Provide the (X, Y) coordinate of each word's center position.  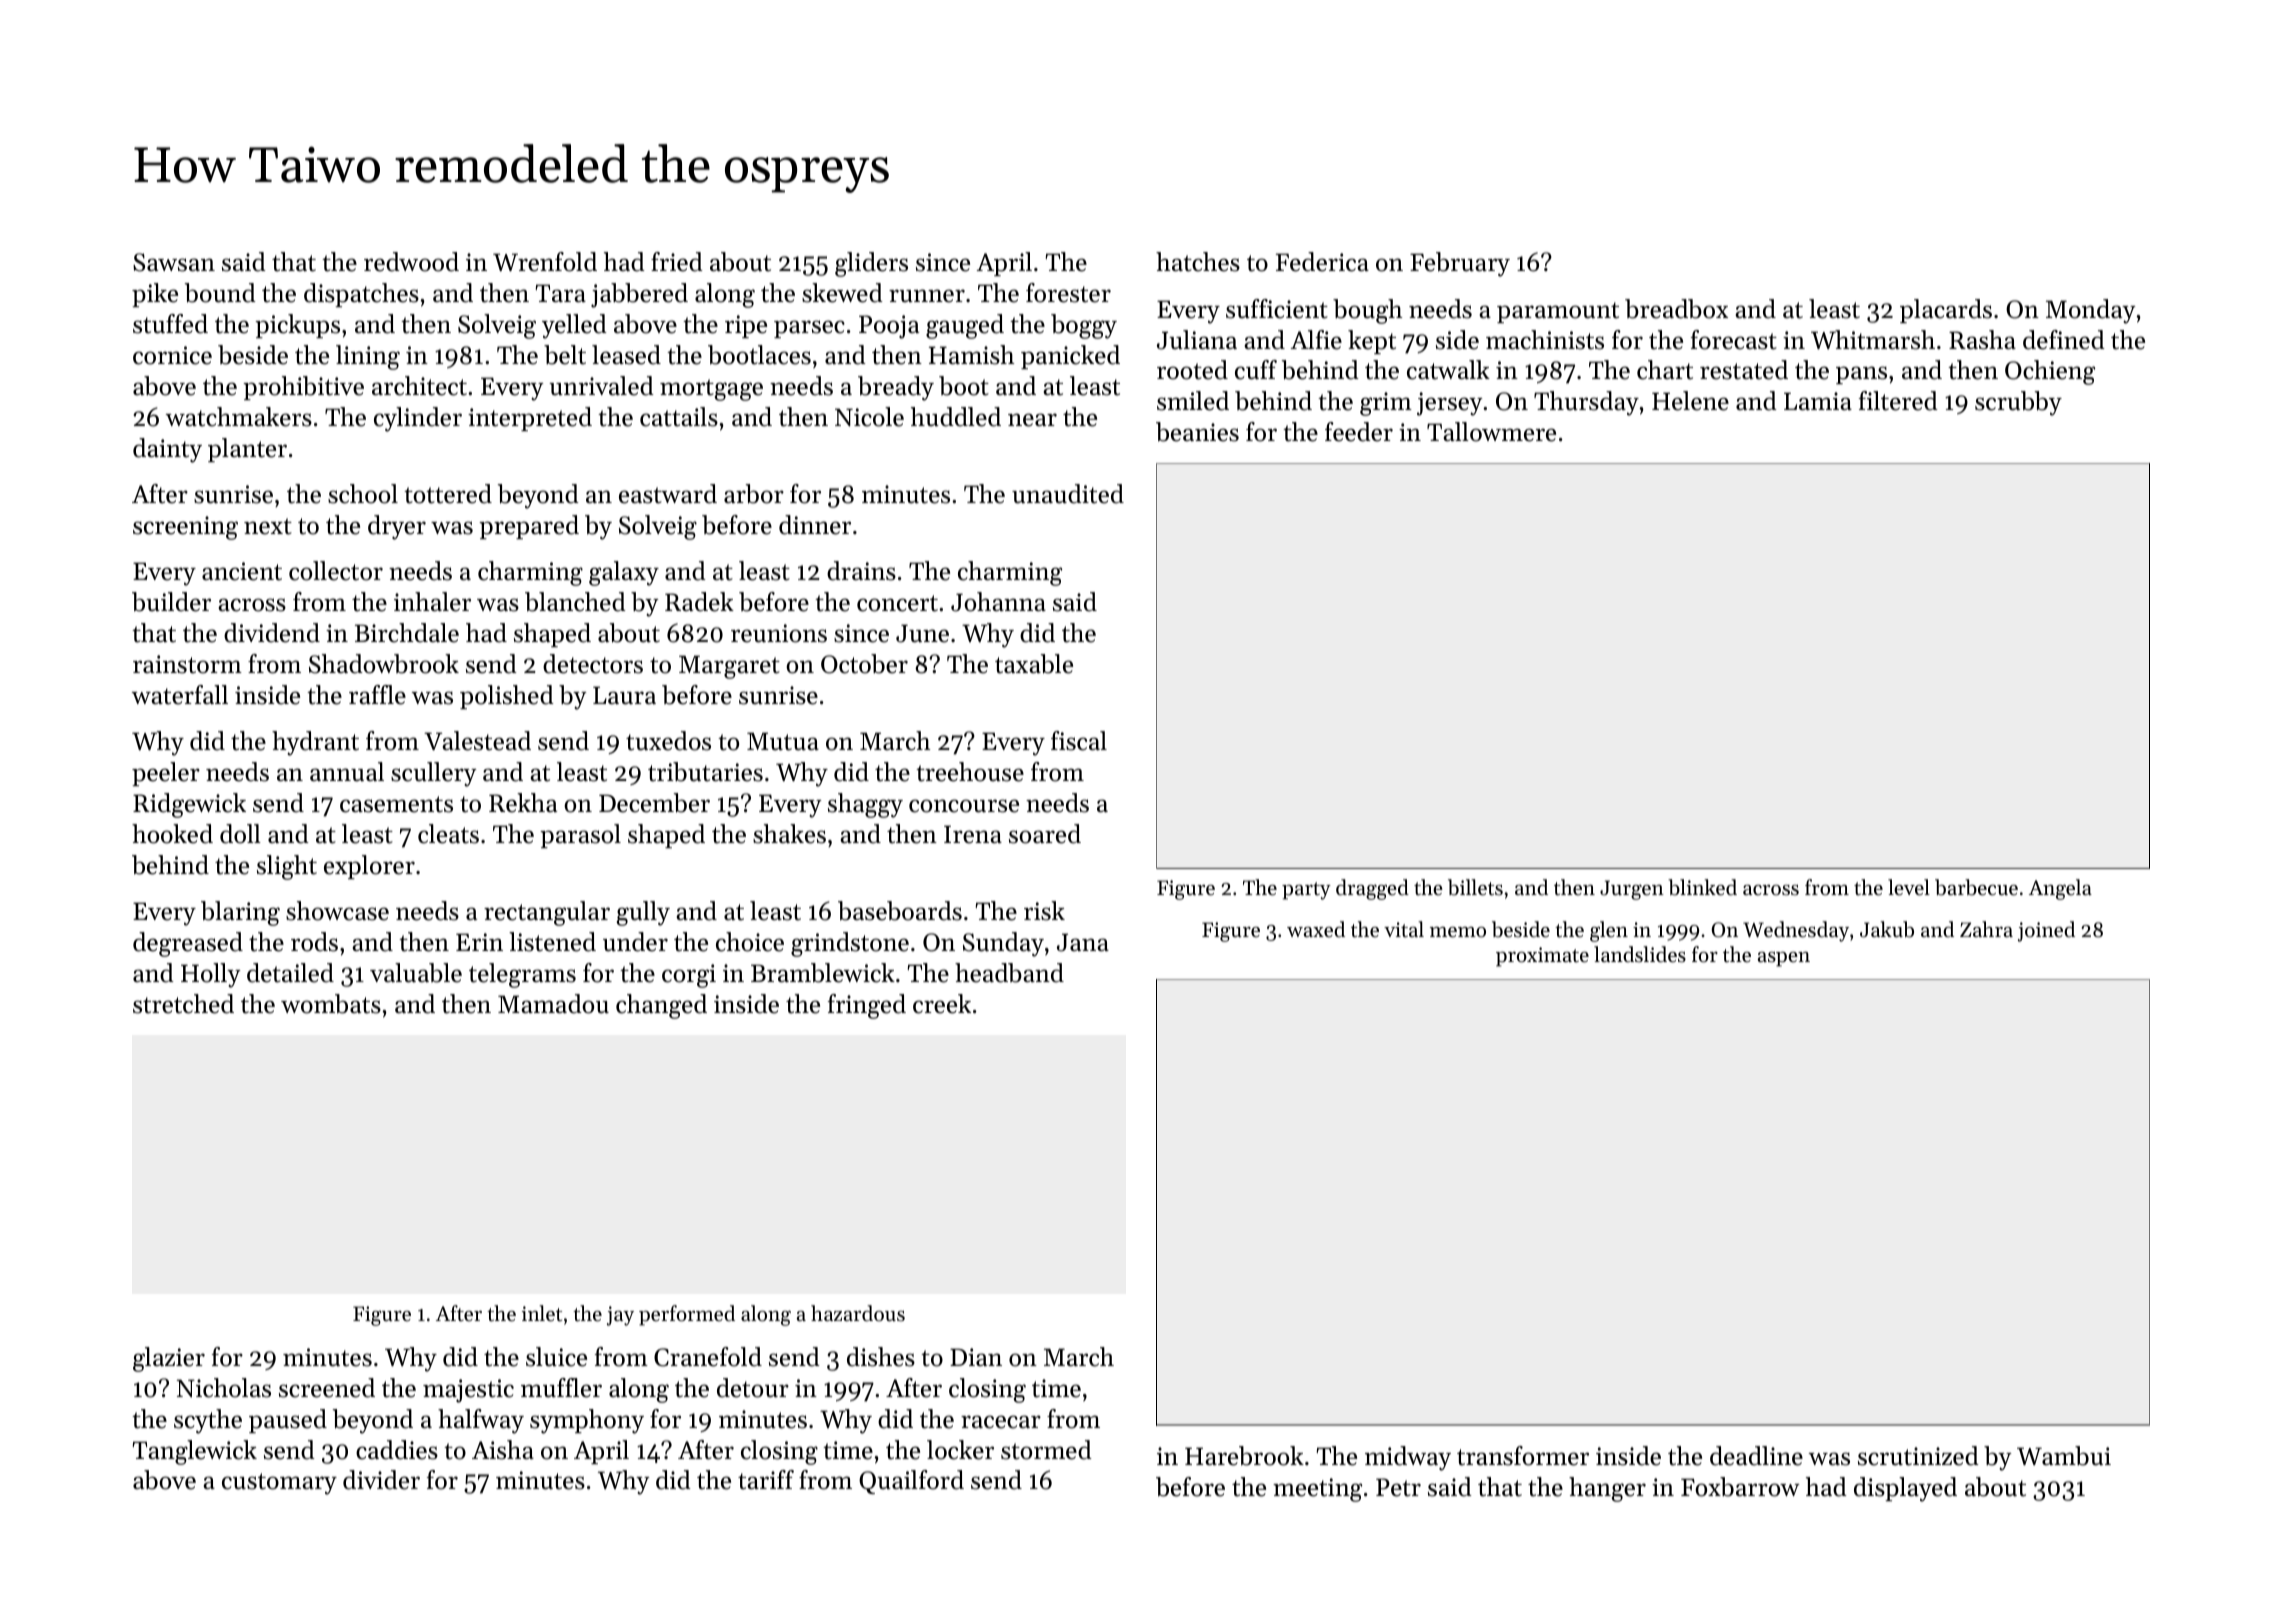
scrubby (2018, 403)
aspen (1784, 959)
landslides (1640, 954)
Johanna (998, 602)
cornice (172, 355)
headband (1009, 973)
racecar (1001, 1422)
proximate (1542, 957)
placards (1946, 311)
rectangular (547, 913)
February (1460, 264)
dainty (167, 450)
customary (279, 1484)
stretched (183, 1004)
